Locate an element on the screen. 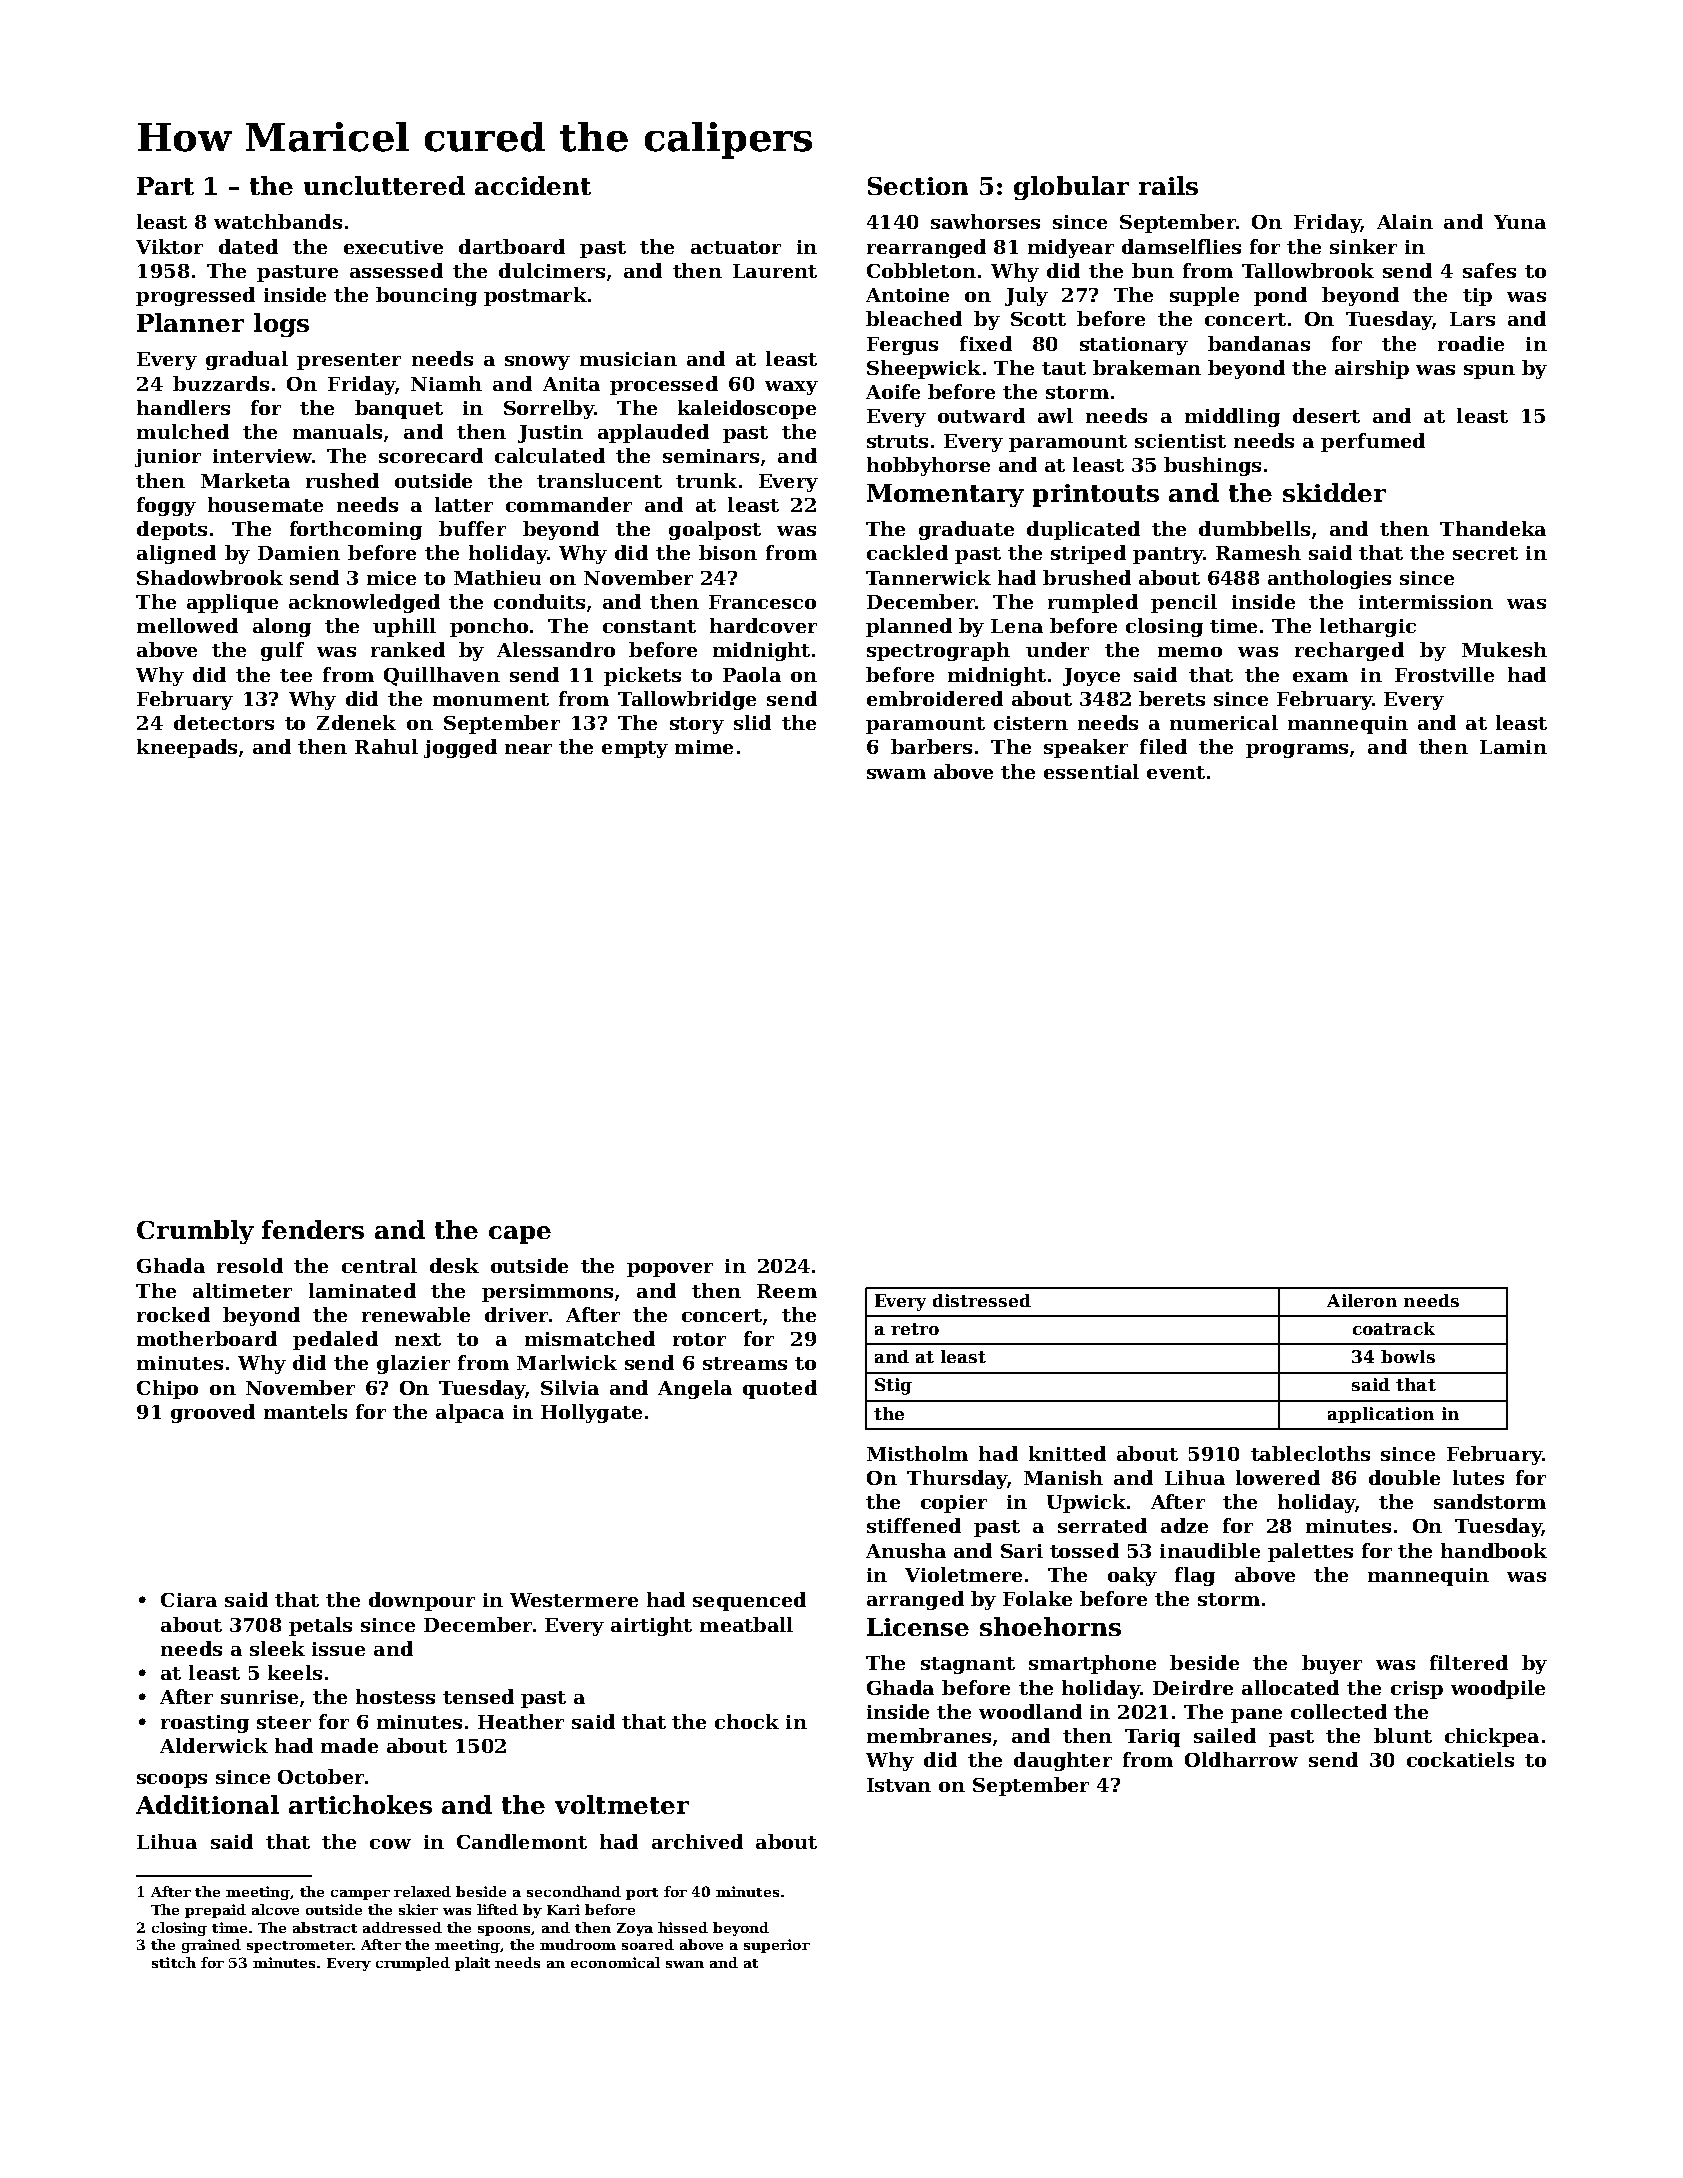  foggy is located at coordinates (166, 506).
